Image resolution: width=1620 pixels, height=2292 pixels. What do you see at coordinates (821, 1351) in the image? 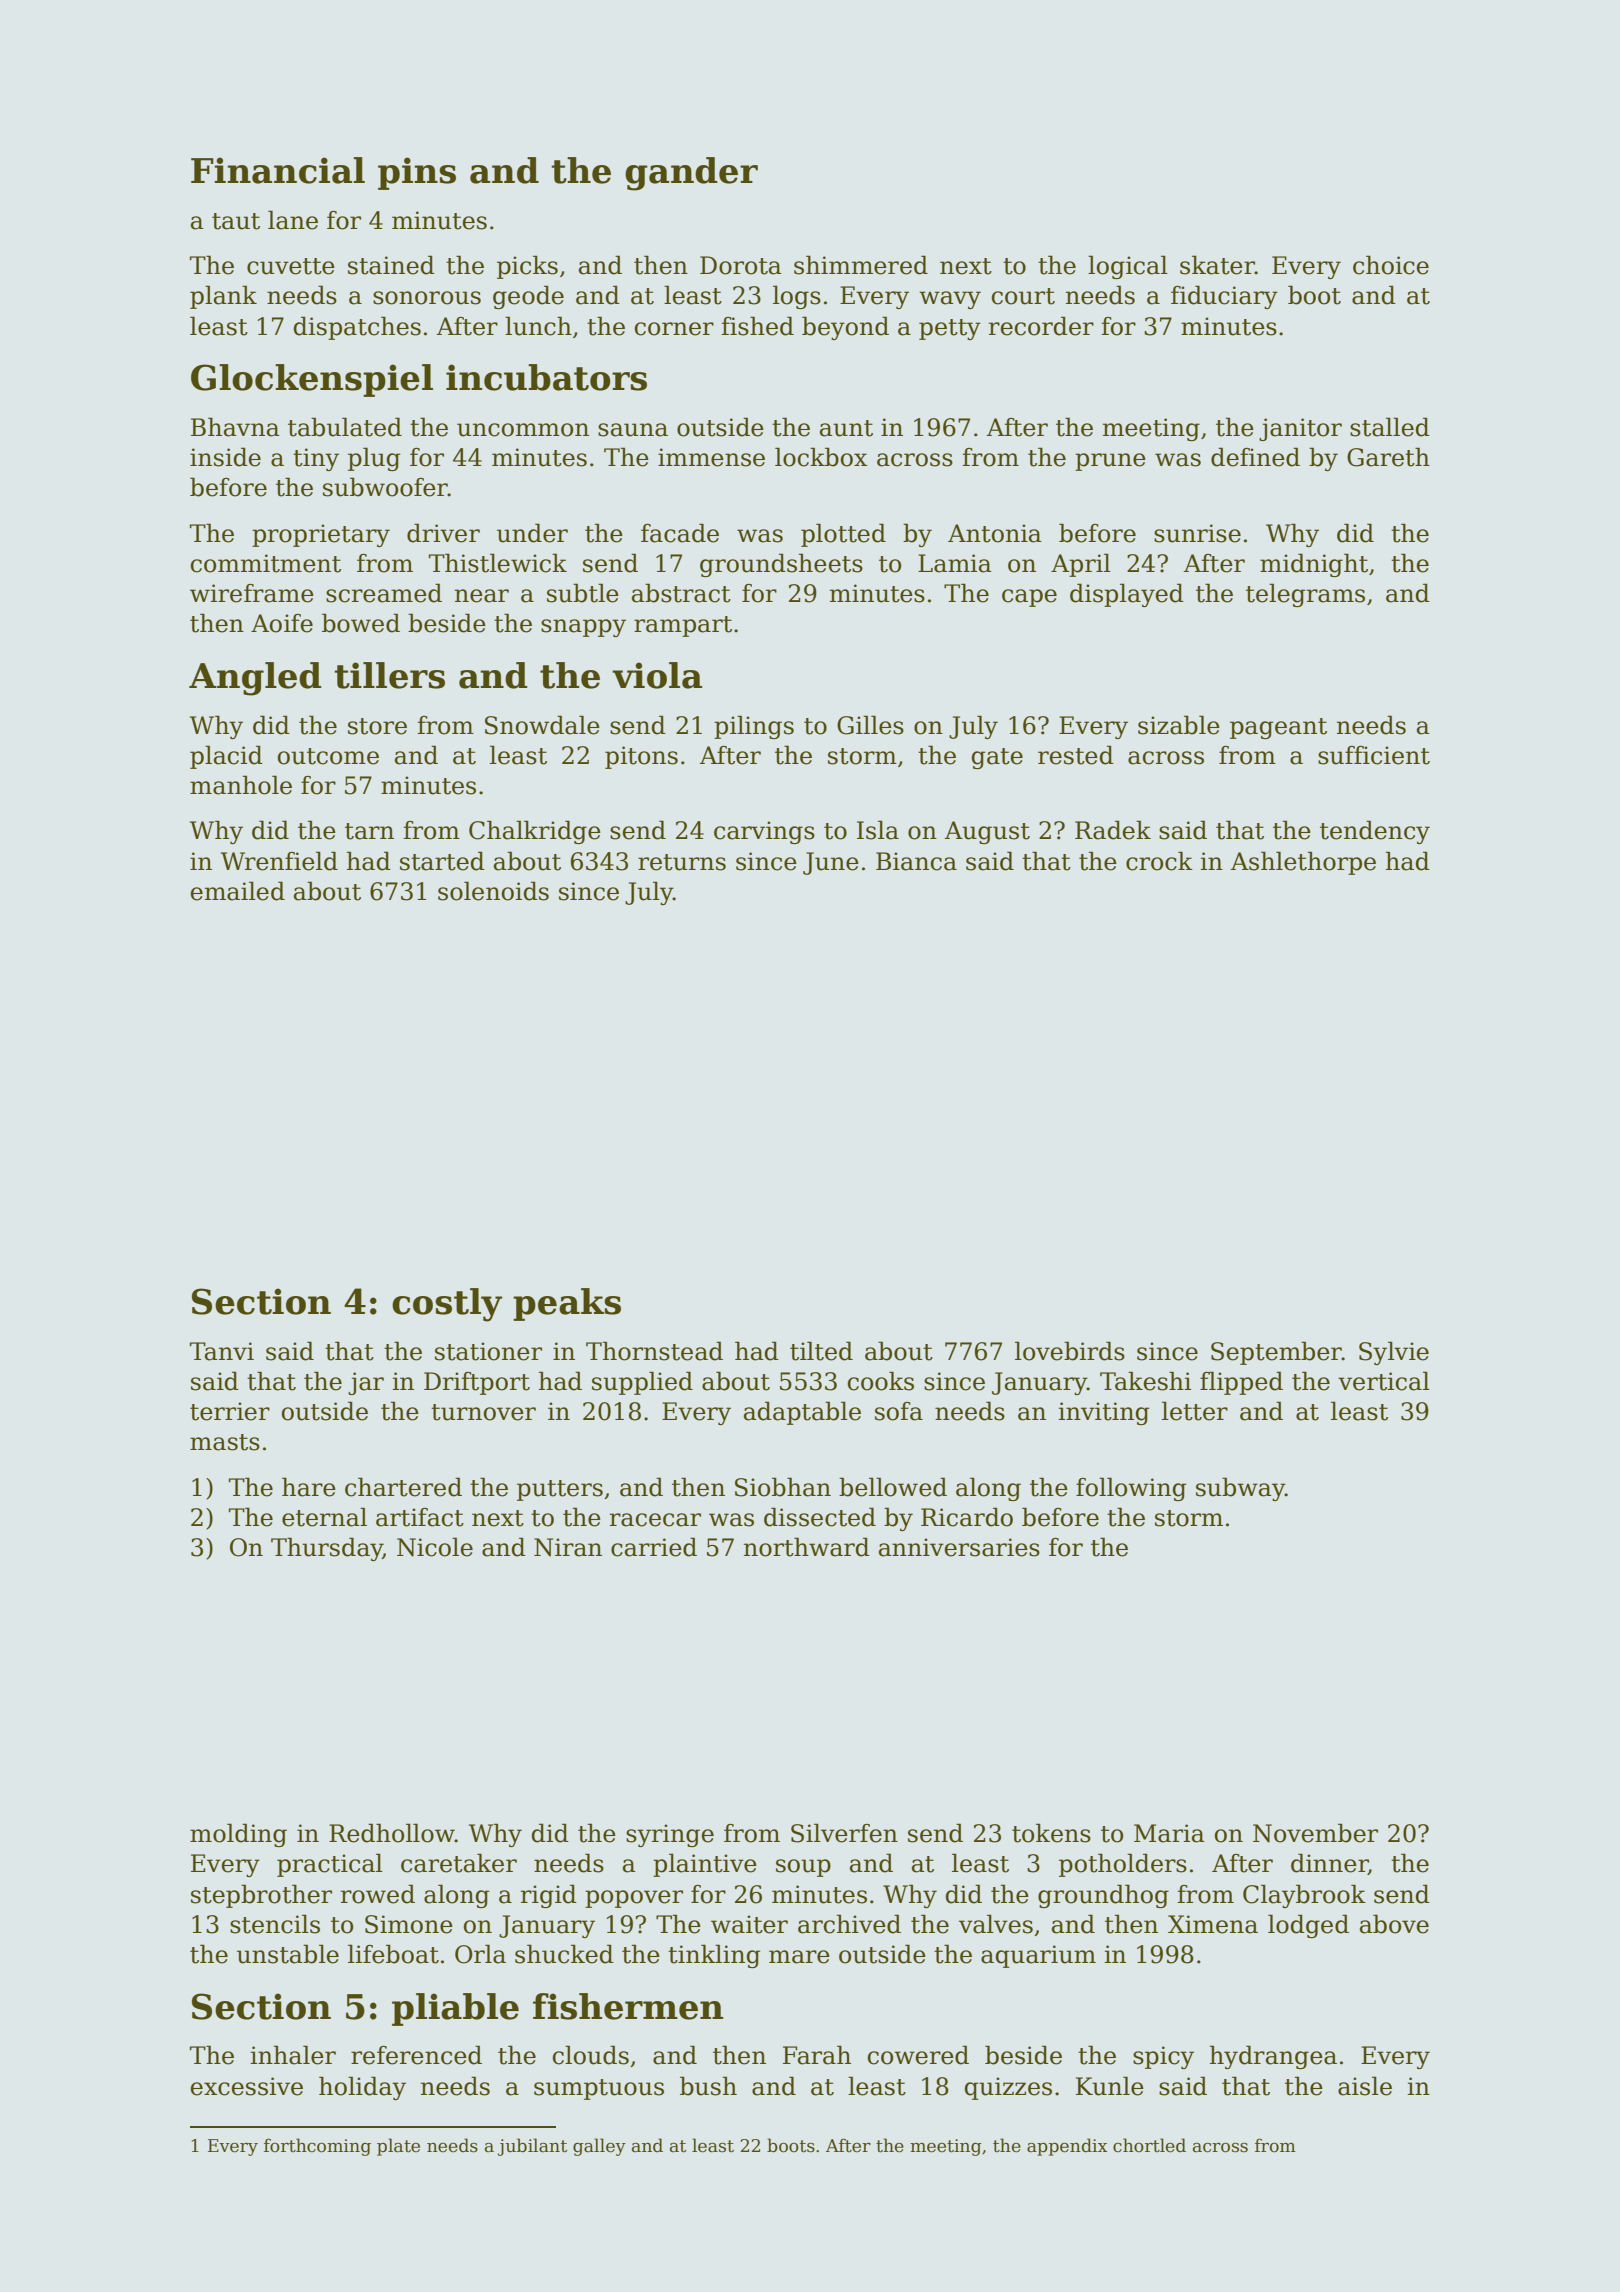
I see `tilted` at bounding box center [821, 1351].
